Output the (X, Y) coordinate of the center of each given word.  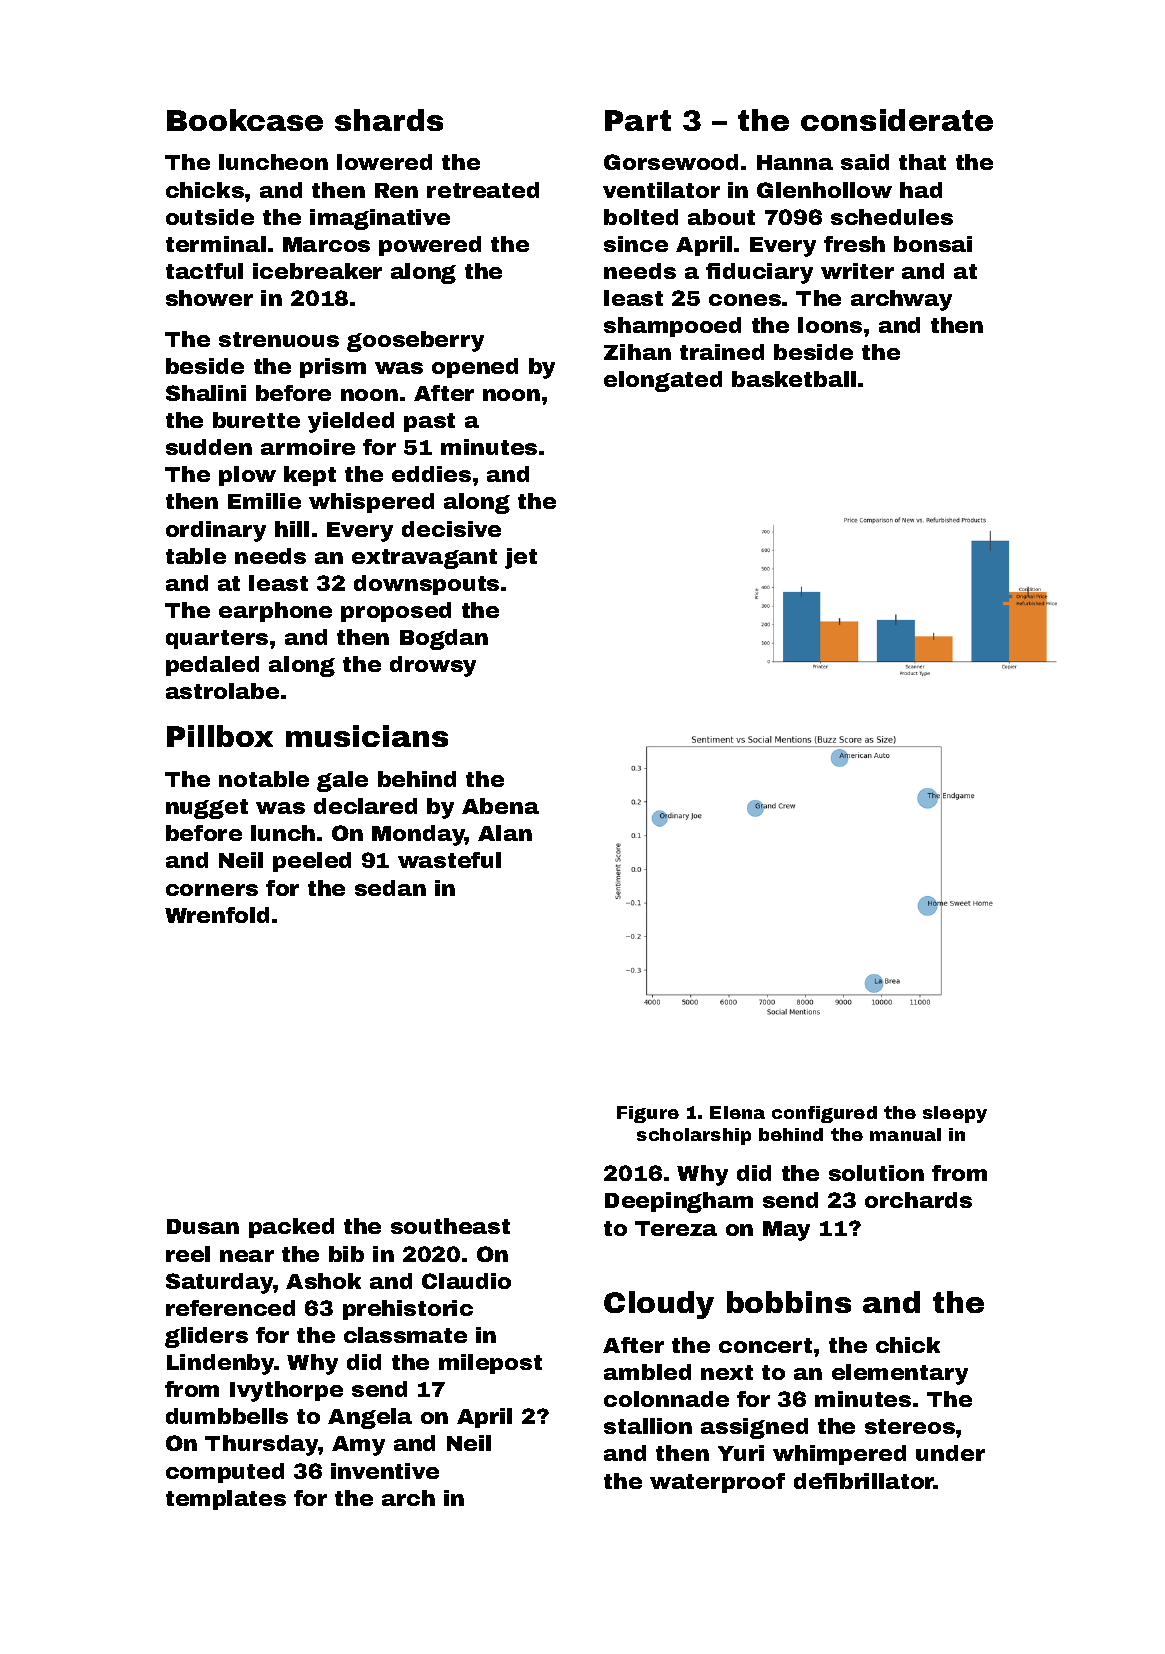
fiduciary (759, 273)
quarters (217, 639)
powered (430, 246)
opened (475, 368)
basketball (794, 379)
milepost (490, 1364)
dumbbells (227, 1416)
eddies (431, 474)
